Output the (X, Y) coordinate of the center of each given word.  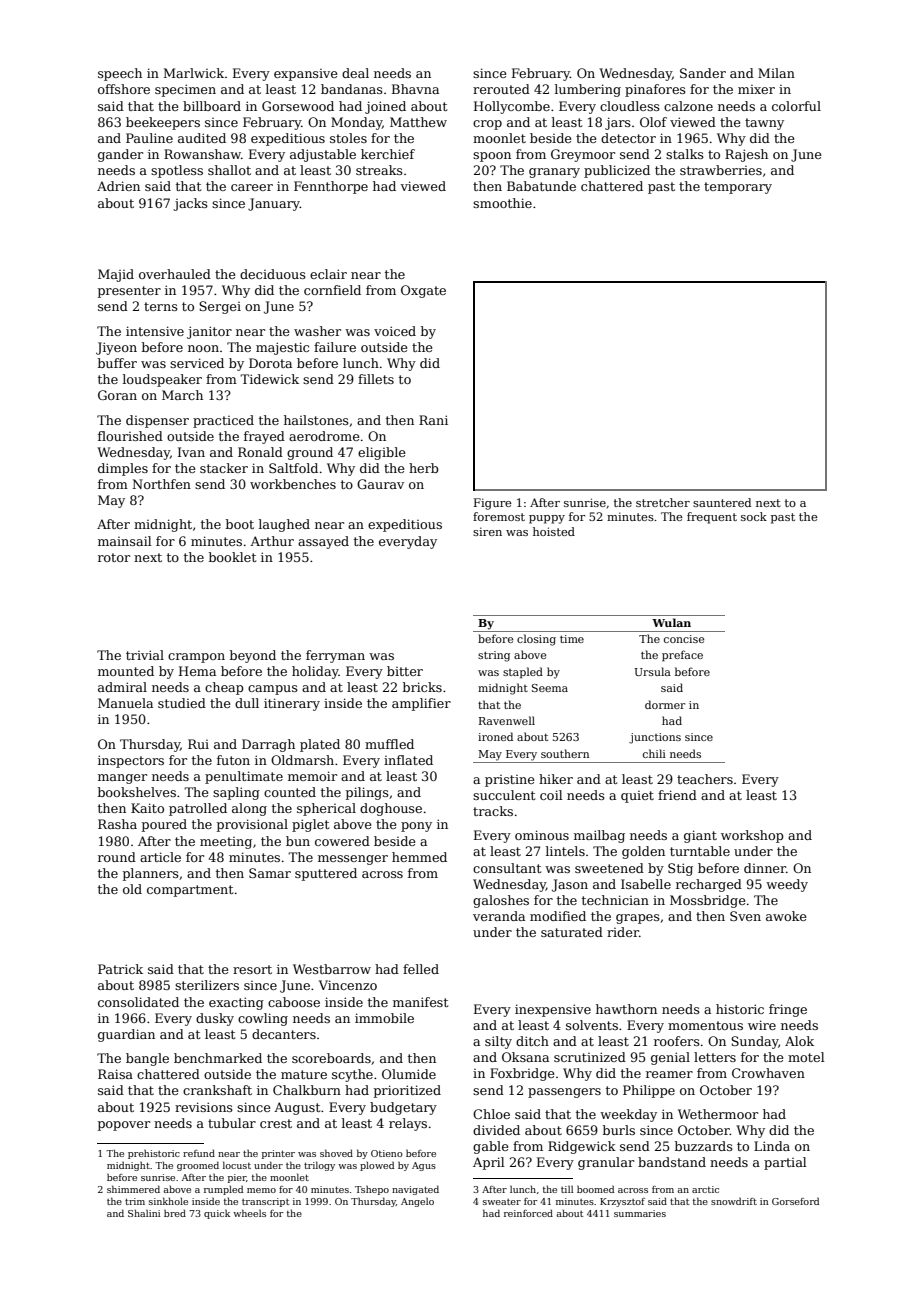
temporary (738, 188)
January (274, 204)
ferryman (335, 656)
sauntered (722, 502)
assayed (323, 542)
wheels (249, 1213)
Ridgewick (582, 1147)
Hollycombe (512, 107)
